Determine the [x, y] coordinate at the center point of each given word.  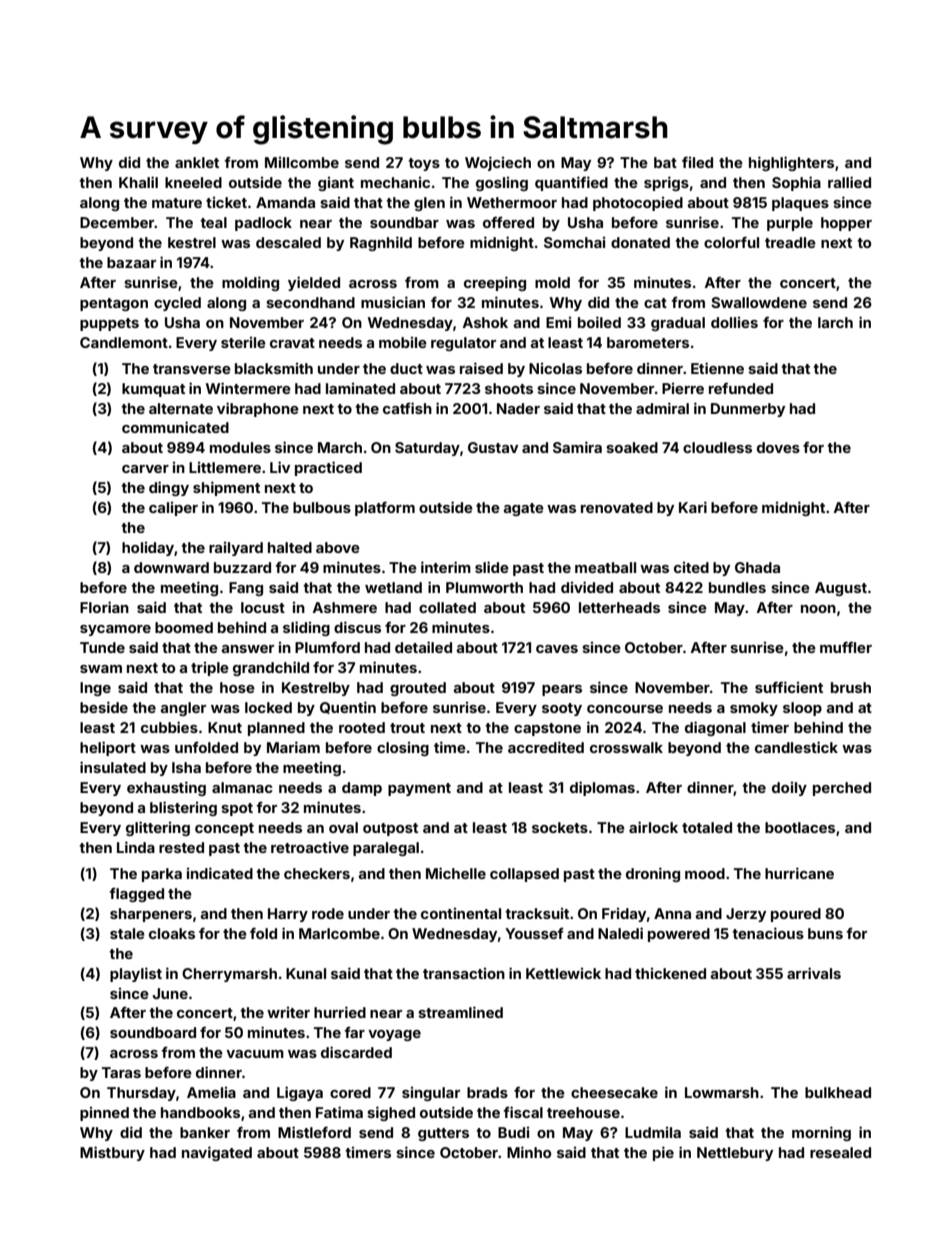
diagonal [715, 728]
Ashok [485, 322]
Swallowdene [759, 302]
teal [213, 222]
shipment [226, 488]
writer [288, 1012]
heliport [108, 748]
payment [419, 789]
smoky [754, 709]
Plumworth [484, 587]
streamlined [460, 1012]
